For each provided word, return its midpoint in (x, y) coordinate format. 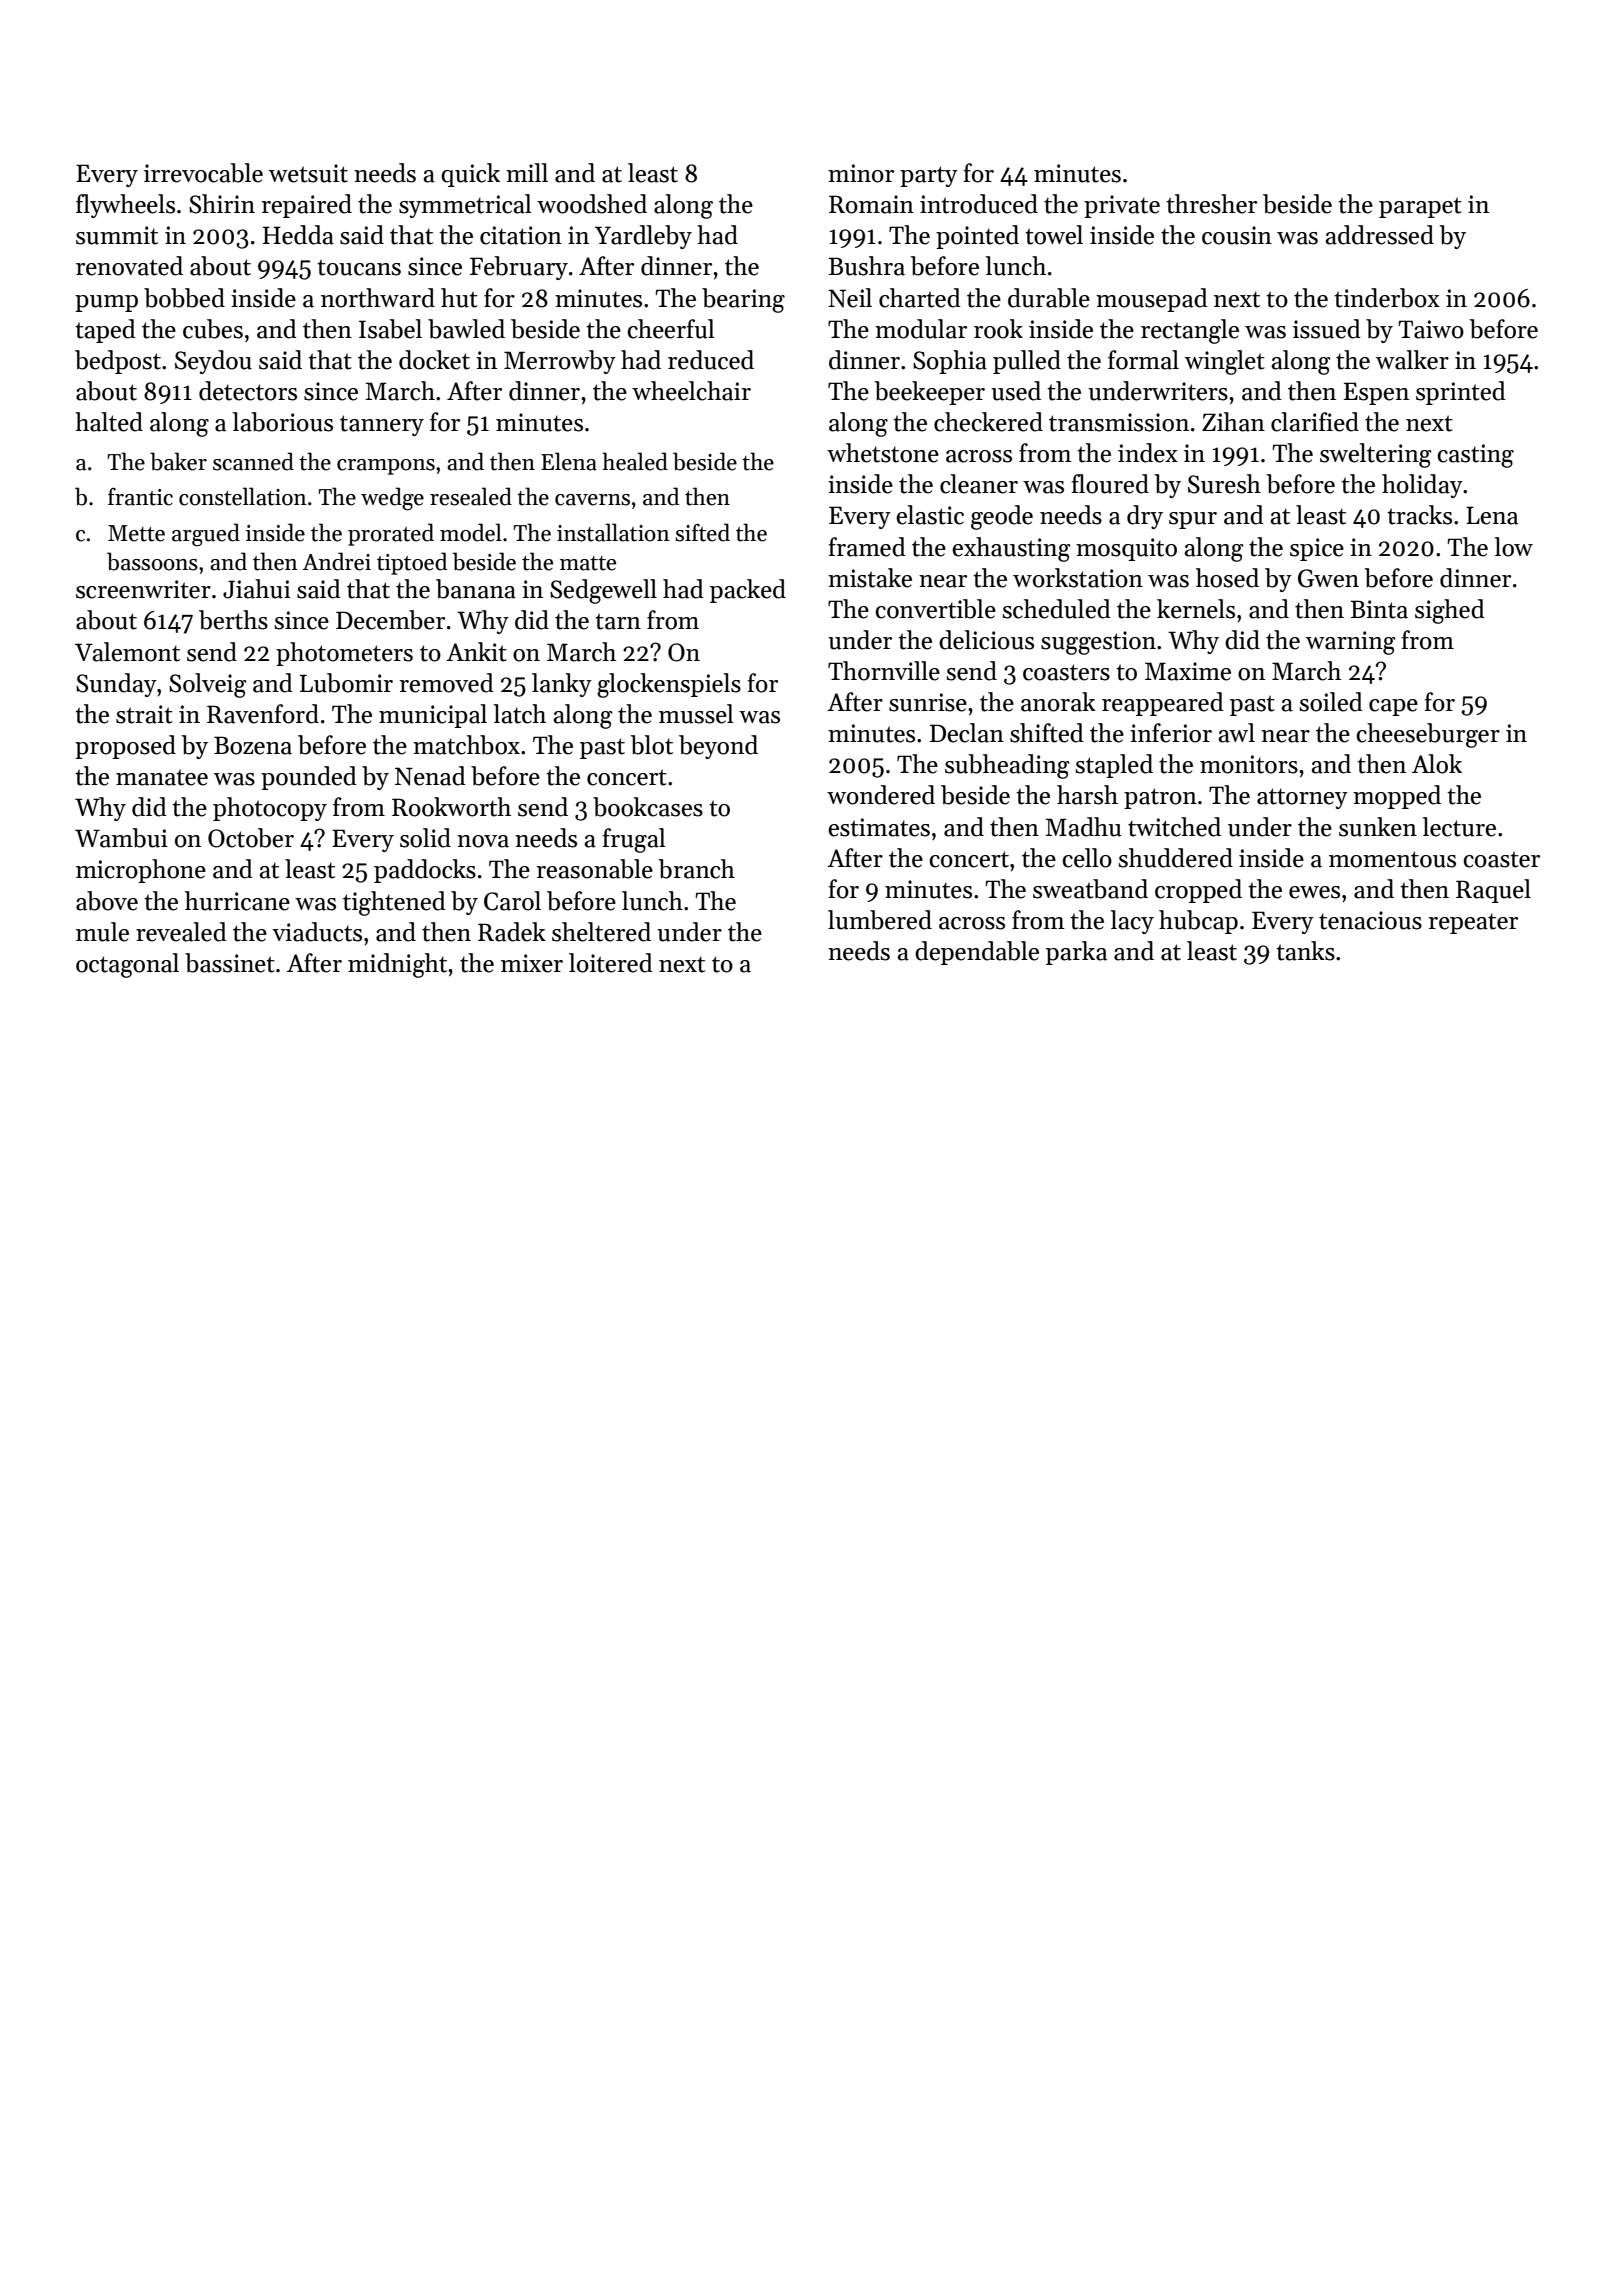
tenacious (1370, 920)
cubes (213, 329)
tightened (394, 903)
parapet (1420, 207)
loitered (611, 963)
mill (527, 172)
